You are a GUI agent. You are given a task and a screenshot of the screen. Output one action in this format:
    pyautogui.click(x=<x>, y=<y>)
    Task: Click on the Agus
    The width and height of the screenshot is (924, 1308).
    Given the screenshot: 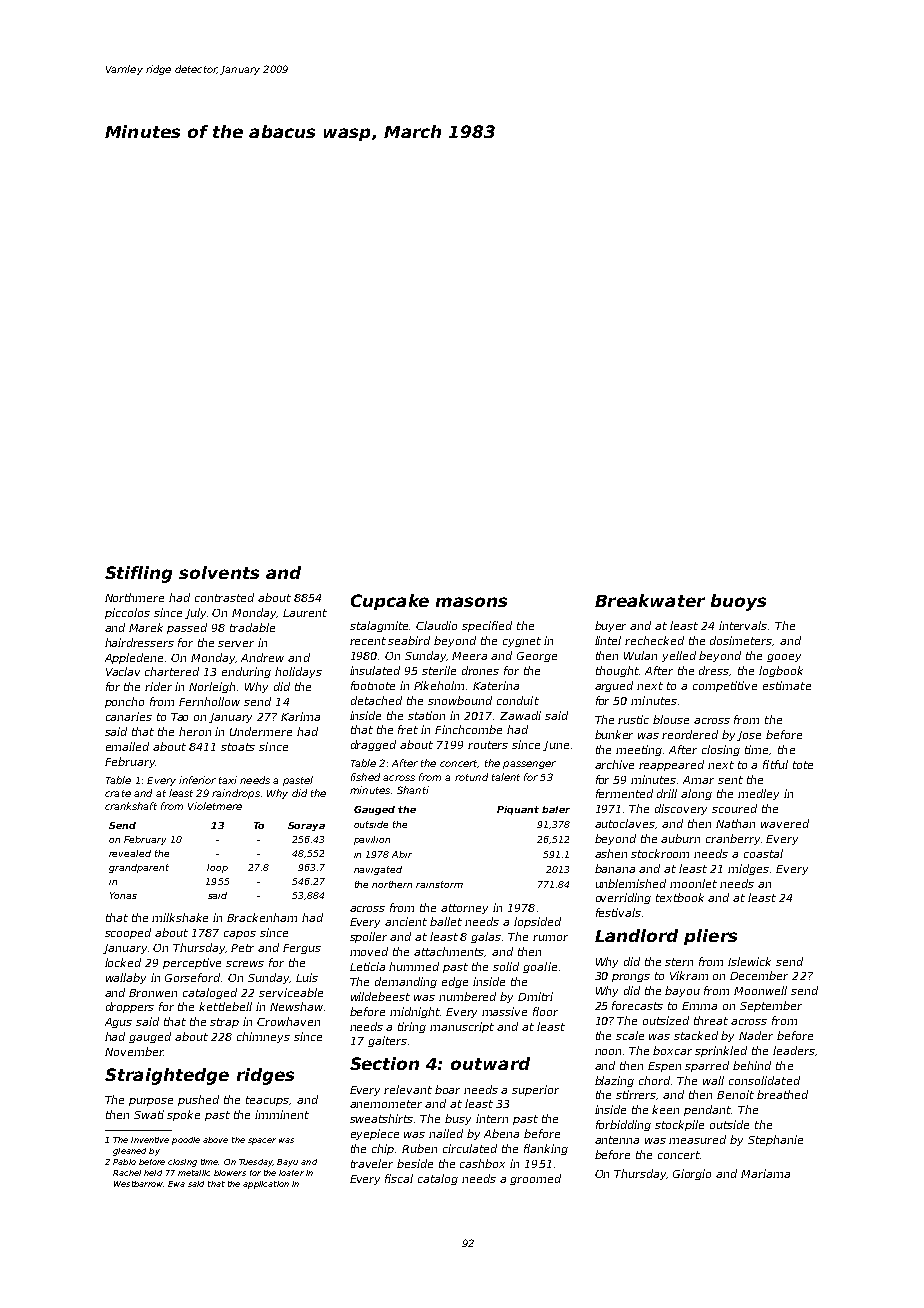 What is the action you would take?
    pyautogui.click(x=118, y=1023)
